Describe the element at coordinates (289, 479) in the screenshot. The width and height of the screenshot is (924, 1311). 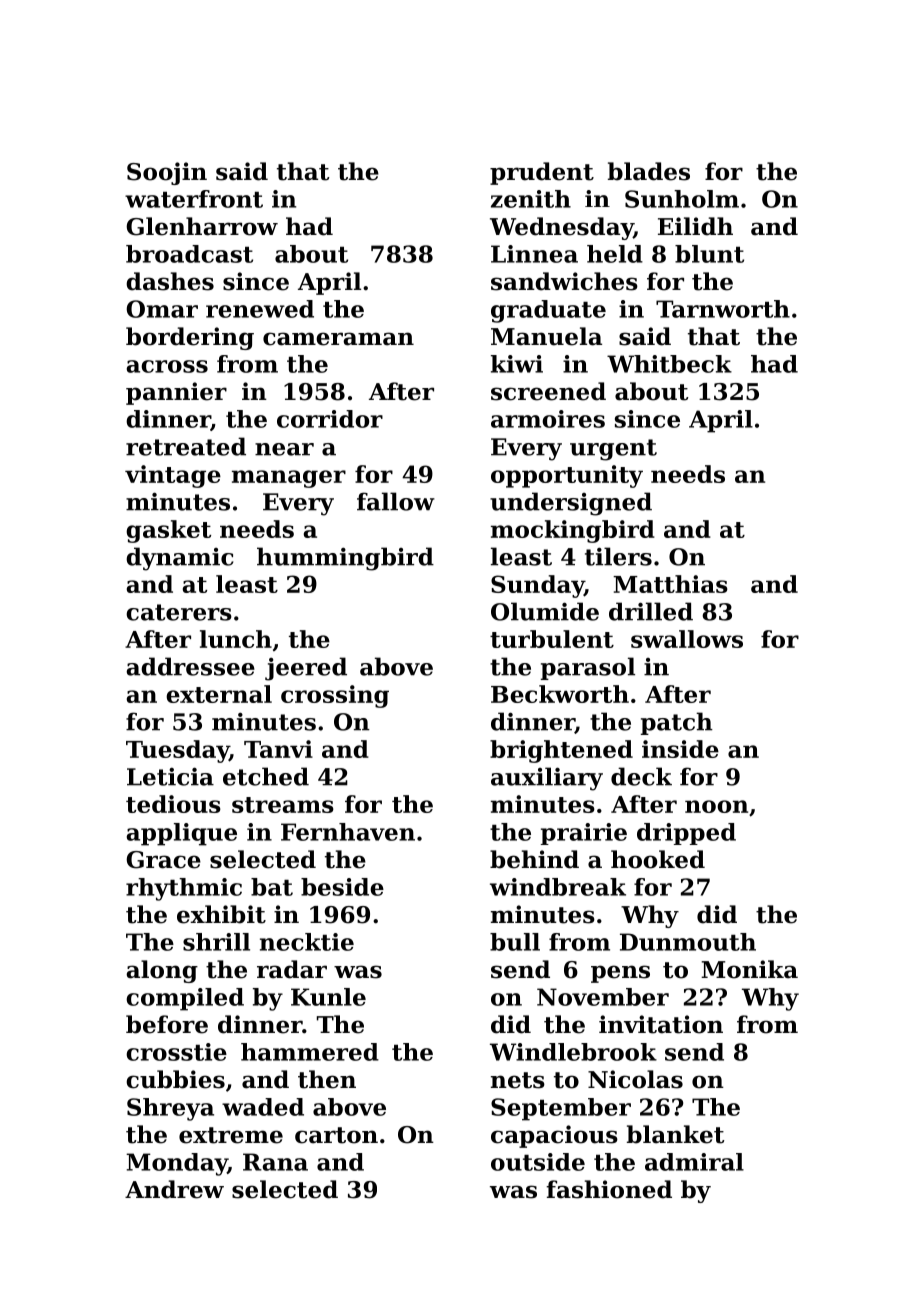
I see `manager` at that location.
